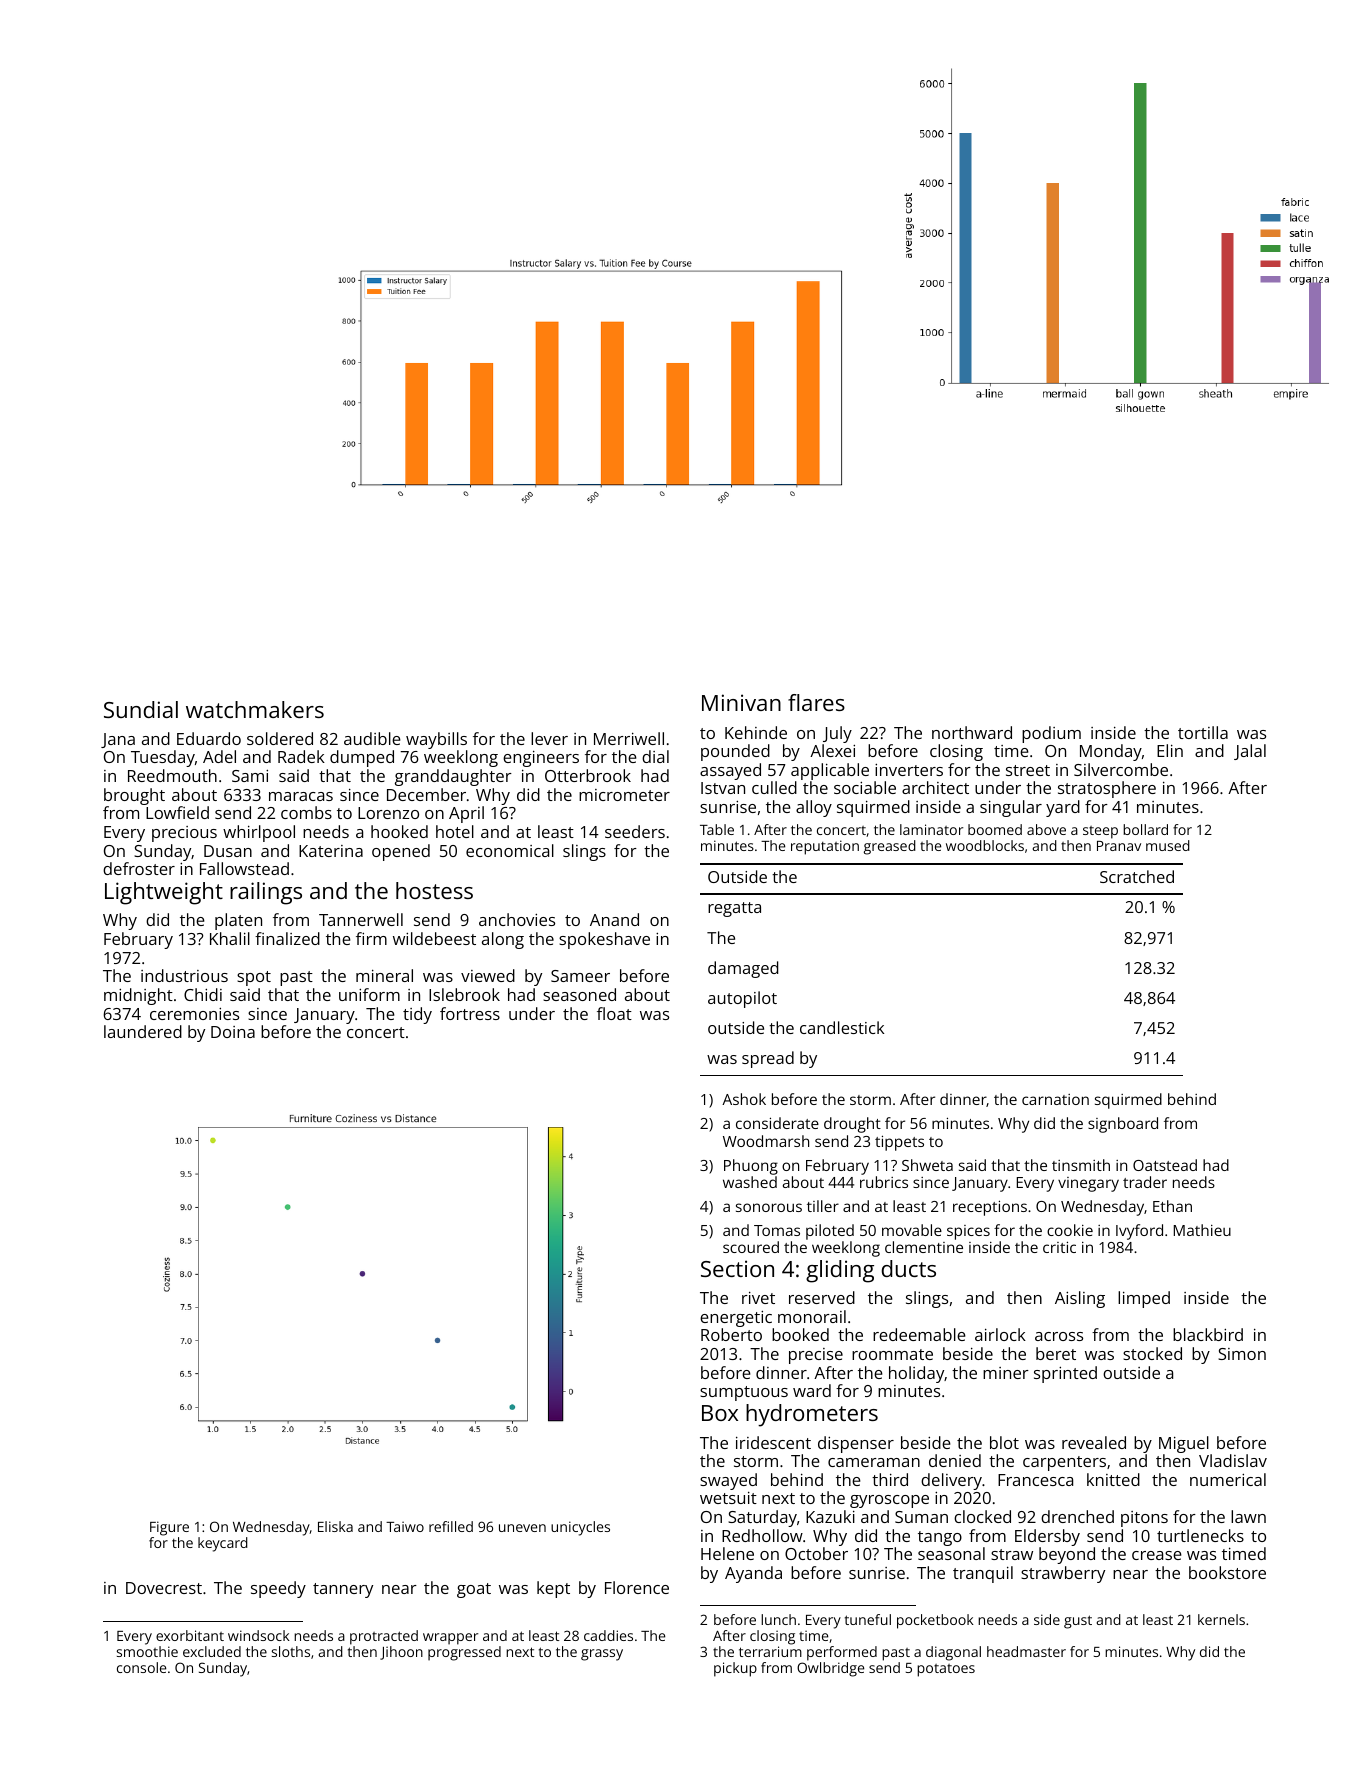 This screenshot has height=1773, width=1370. I want to click on Doina, so click(233, 1032).
